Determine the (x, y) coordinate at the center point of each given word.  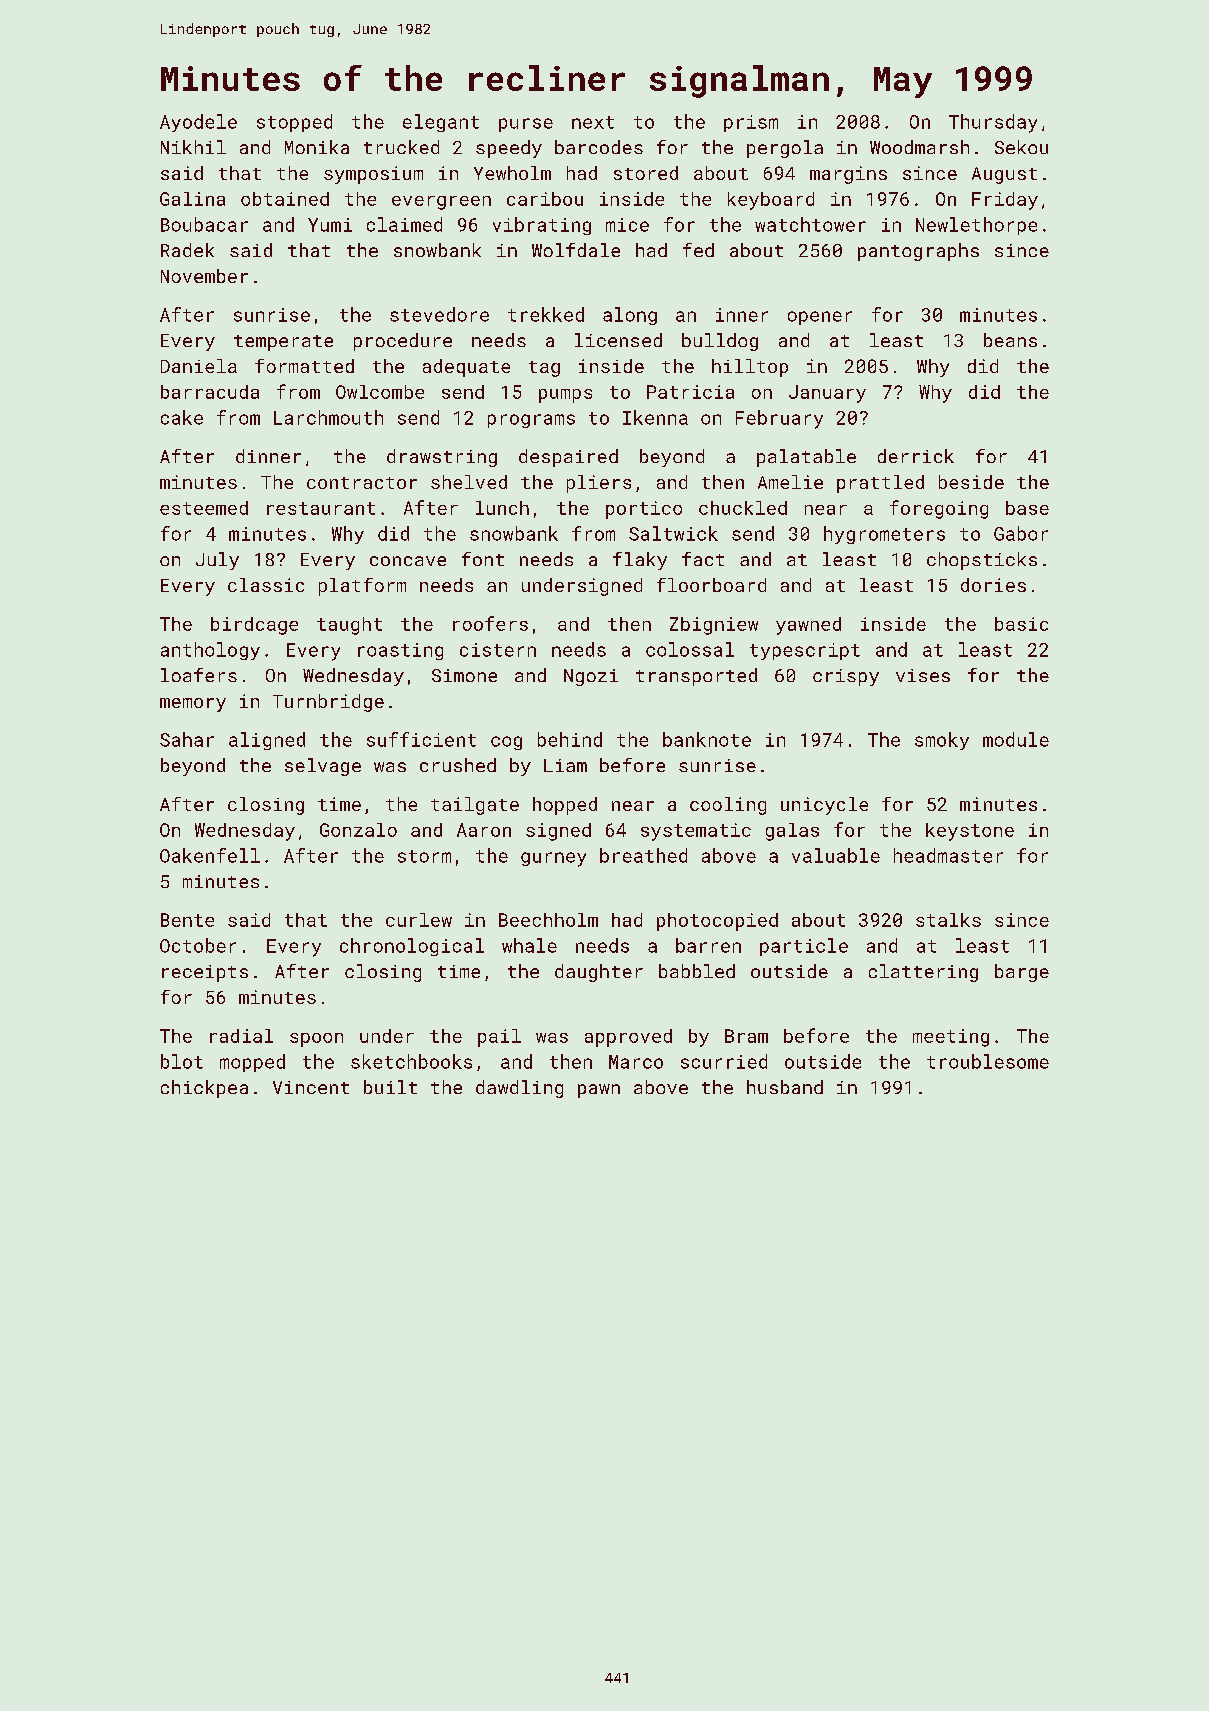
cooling (728, 806)
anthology (210, 651)
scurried (724, 1061)
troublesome (988, 1061)
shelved (469, 482)
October (198, 945)
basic (1021, 624)
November (204, 276)
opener (820, 318)
